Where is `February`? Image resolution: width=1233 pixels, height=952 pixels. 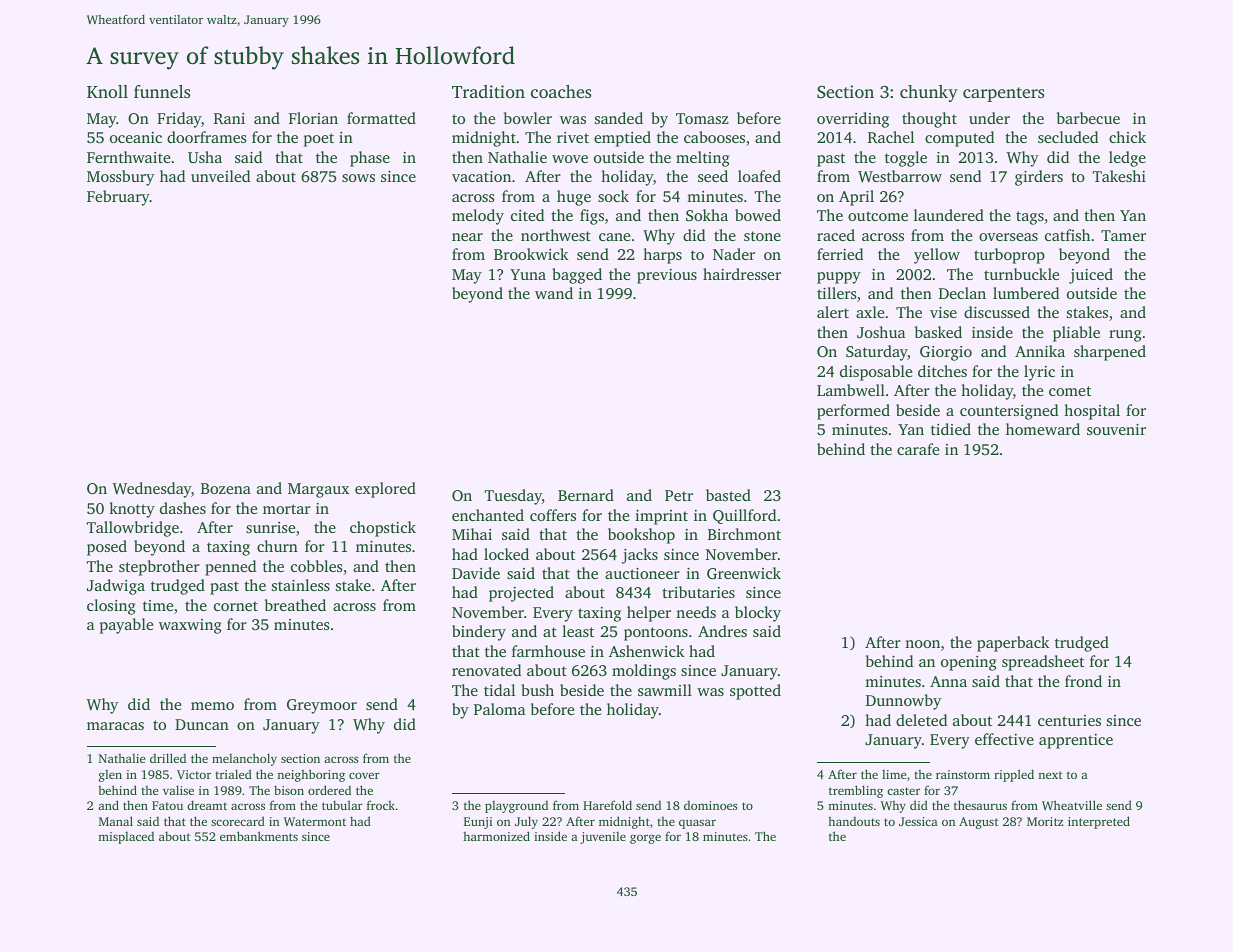
February is located at coordinates (118, 198).
